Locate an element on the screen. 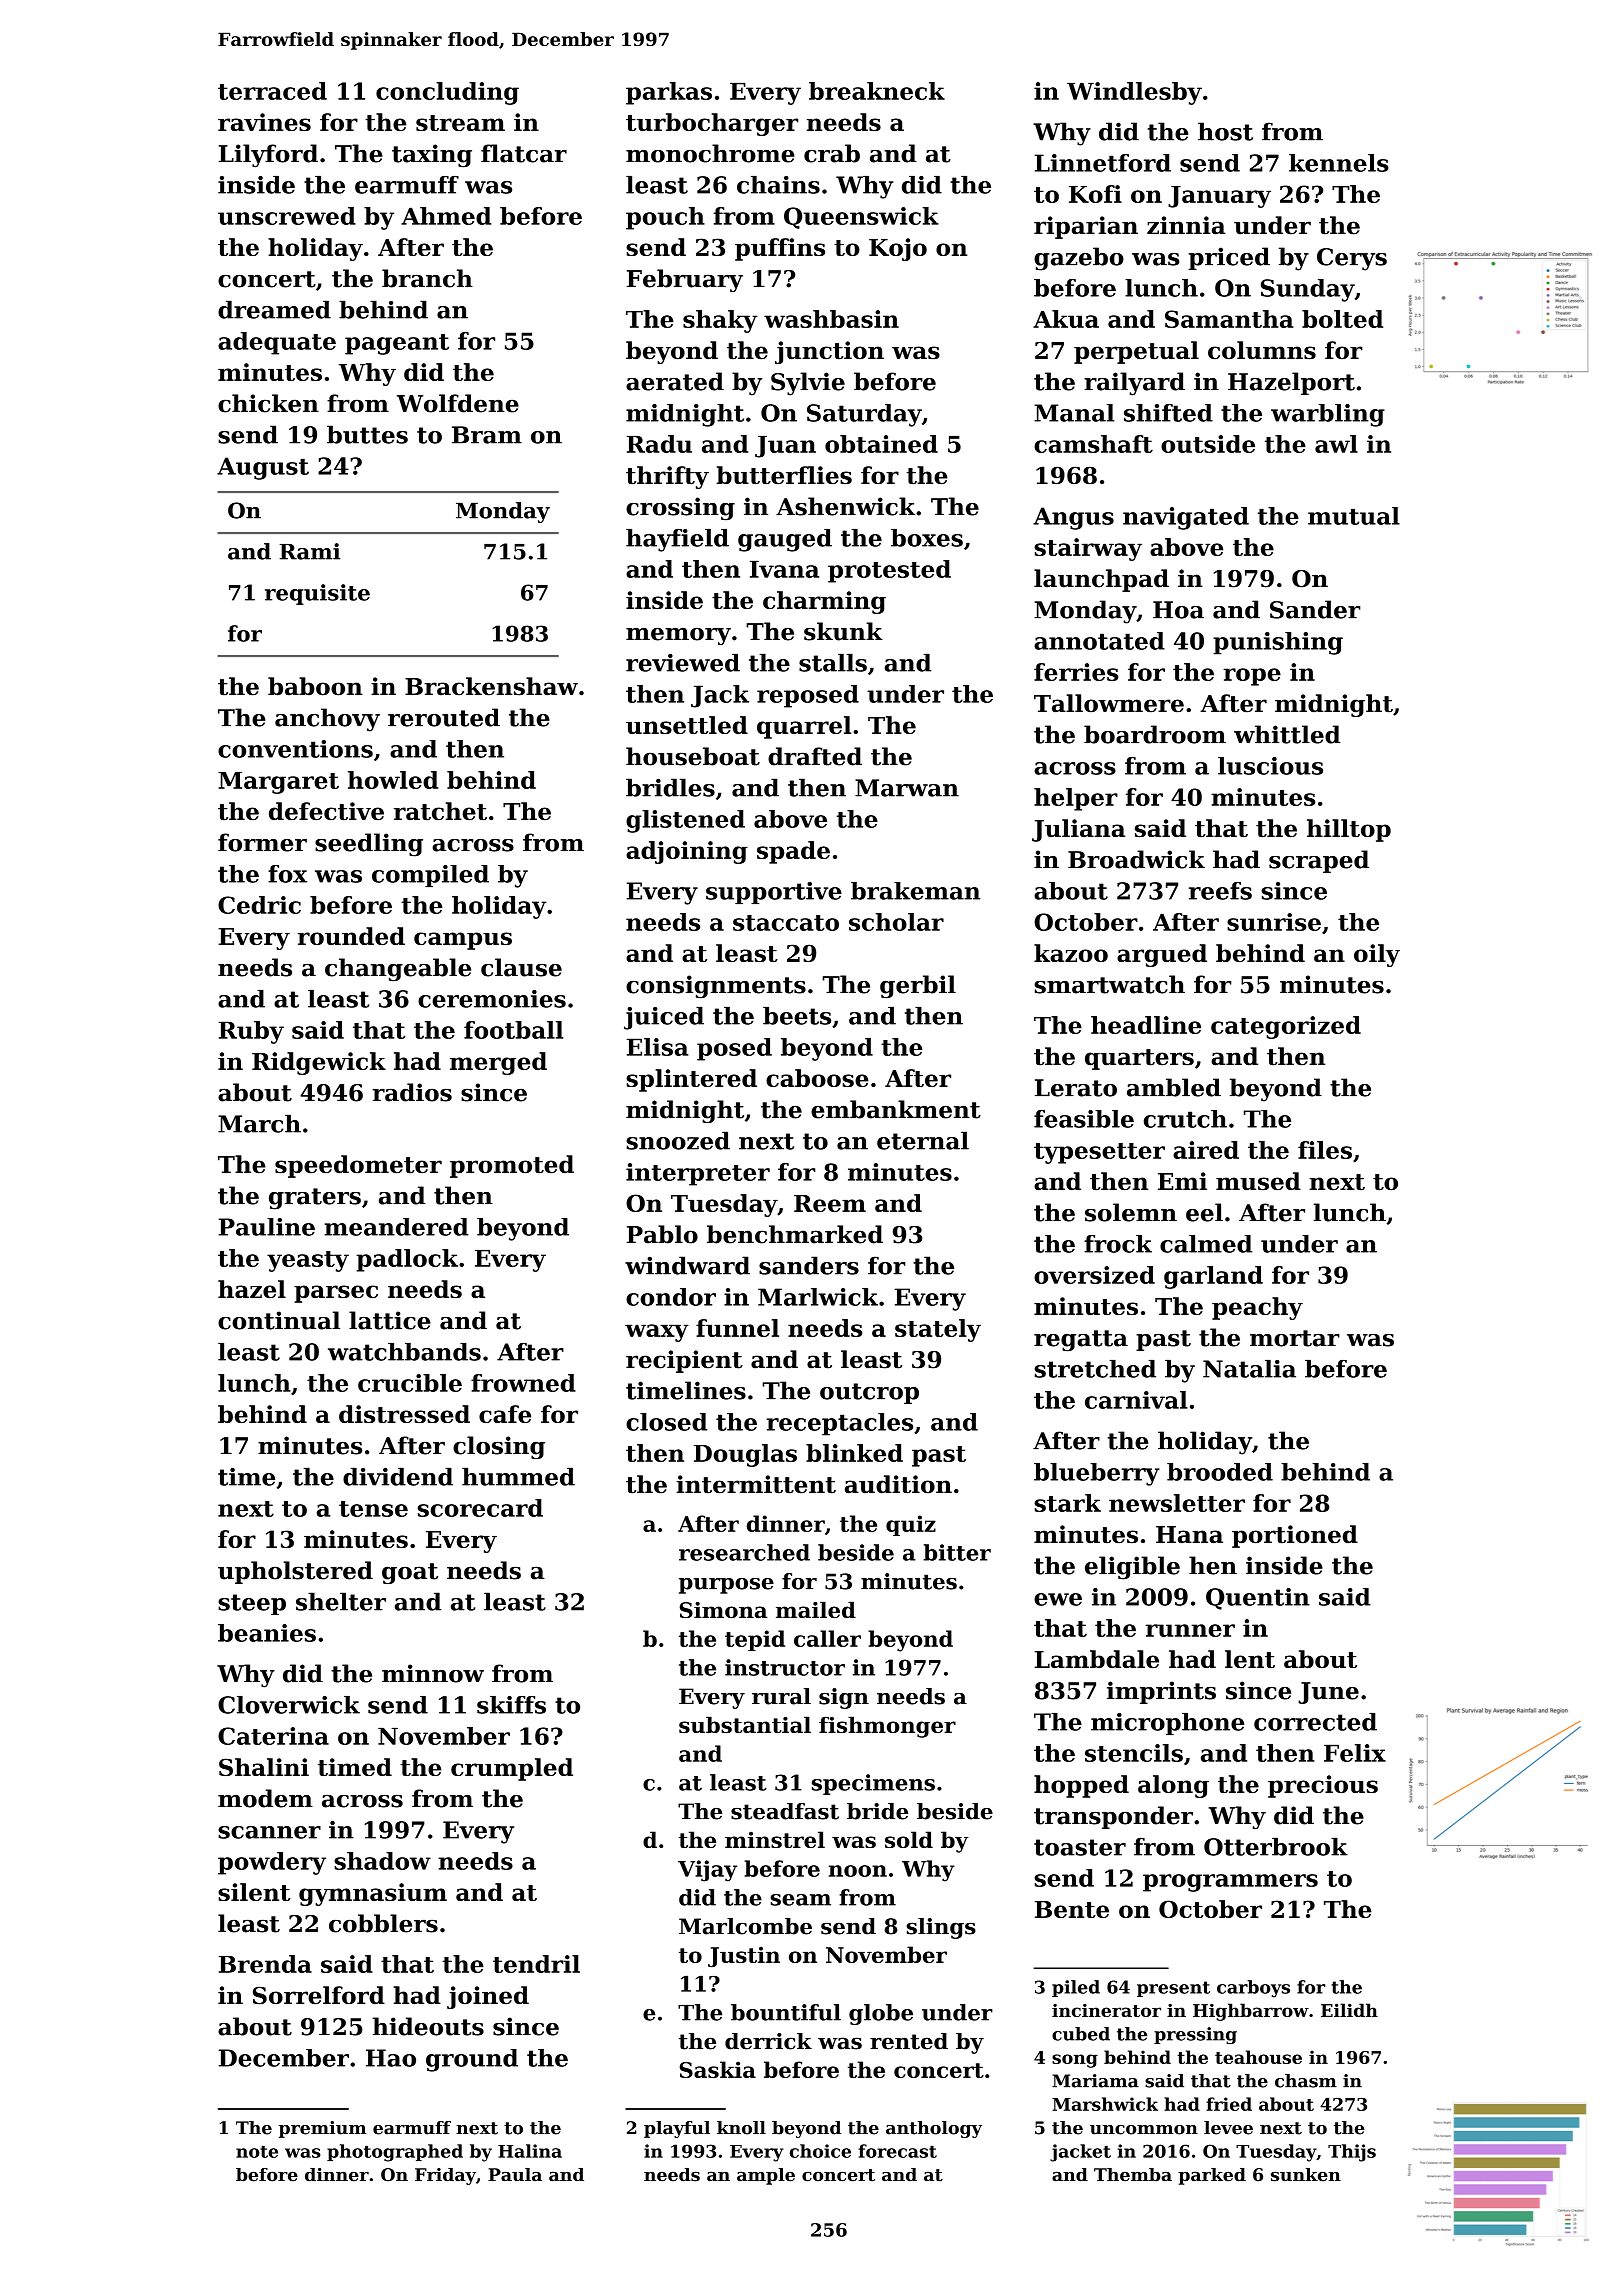  rope is located at coordinates (1252, 677).
